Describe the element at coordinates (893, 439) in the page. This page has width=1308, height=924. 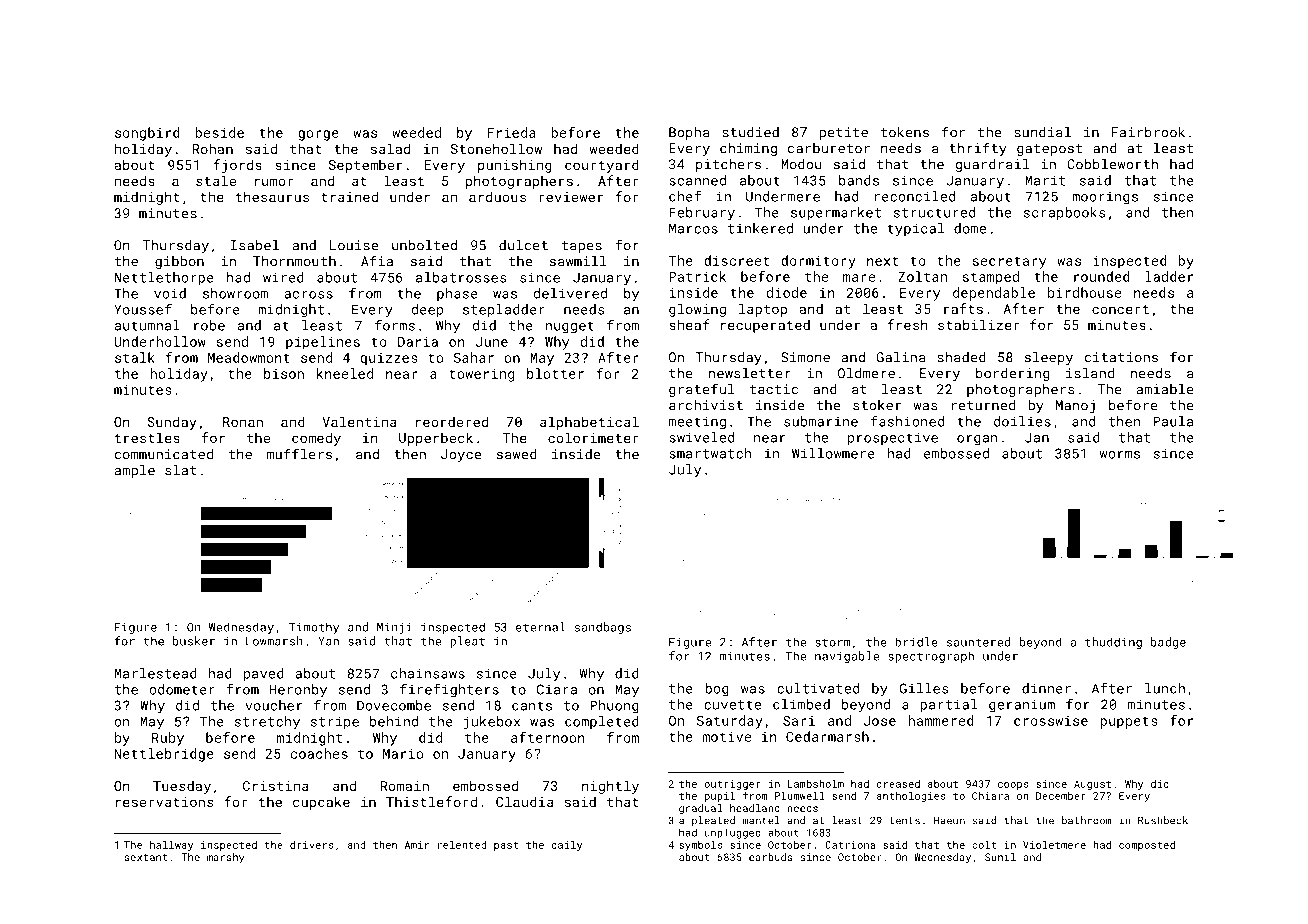
I see `prospective` at that location.
